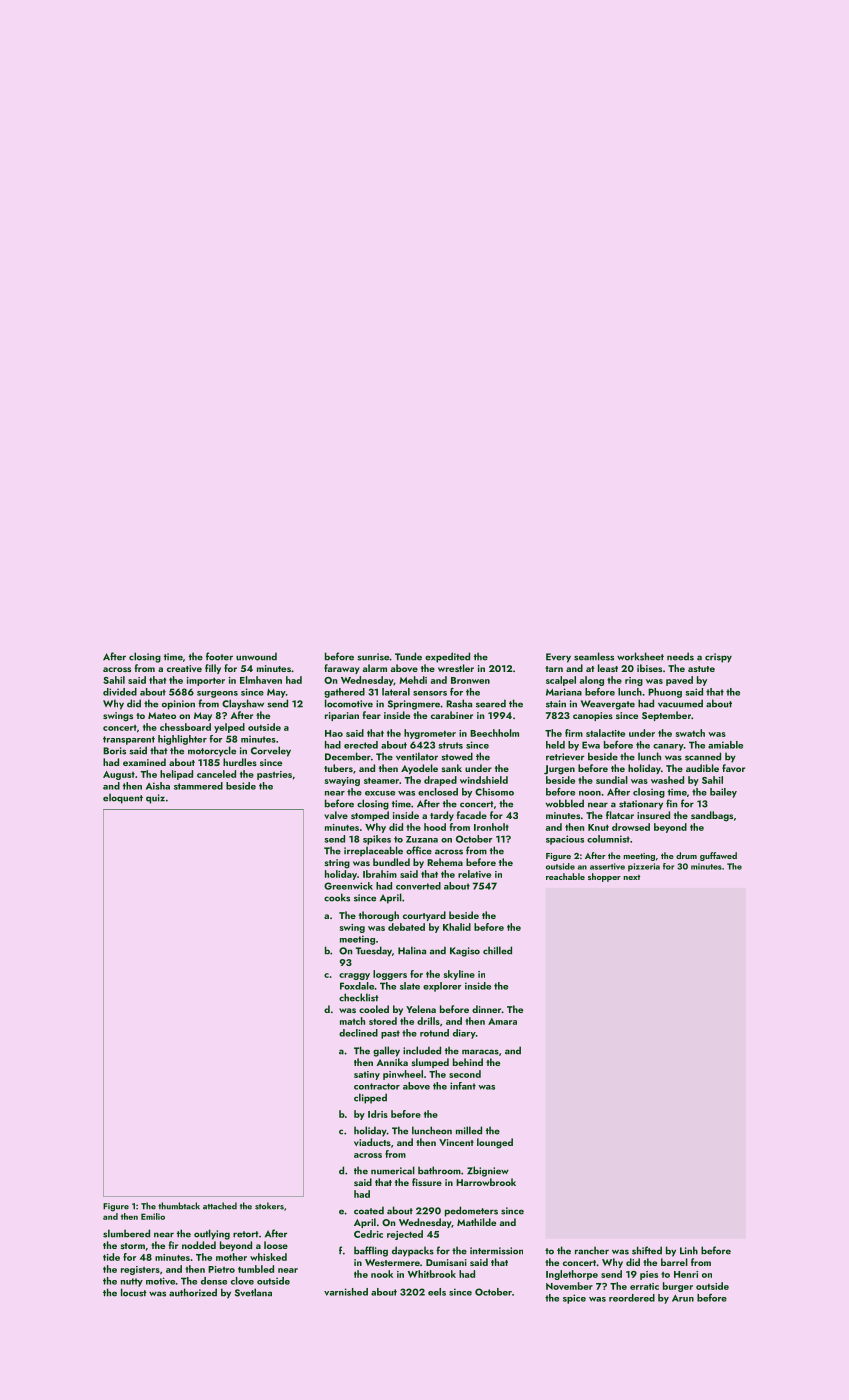 Image resolution: width=849 pixels, height=1400 pixels. I want to click on Amara, so click(502, 1021).
